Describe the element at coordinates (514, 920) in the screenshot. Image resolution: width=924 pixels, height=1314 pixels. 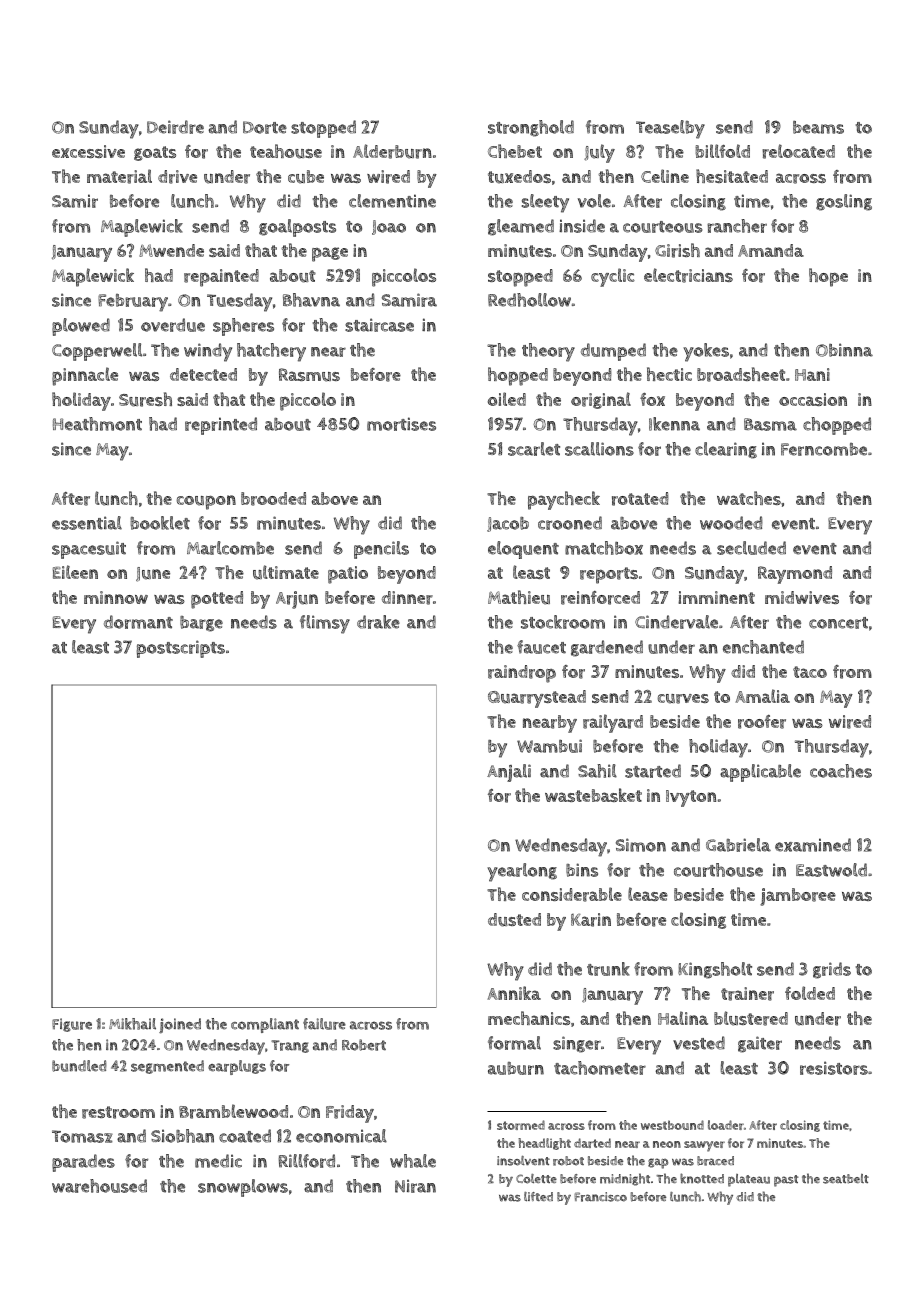
I see `dusted` at that location.
